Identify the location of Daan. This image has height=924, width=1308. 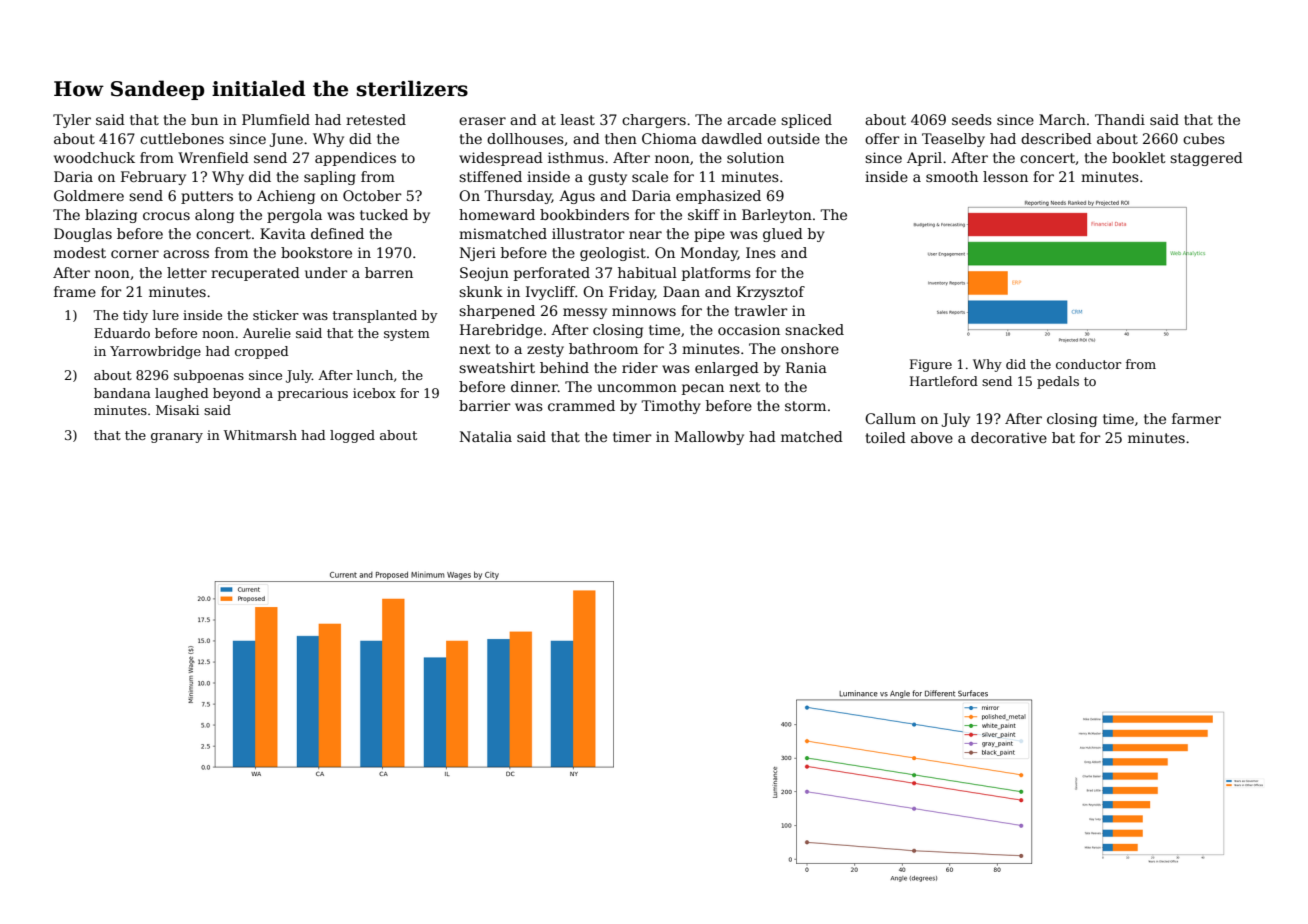
(681, 291).
